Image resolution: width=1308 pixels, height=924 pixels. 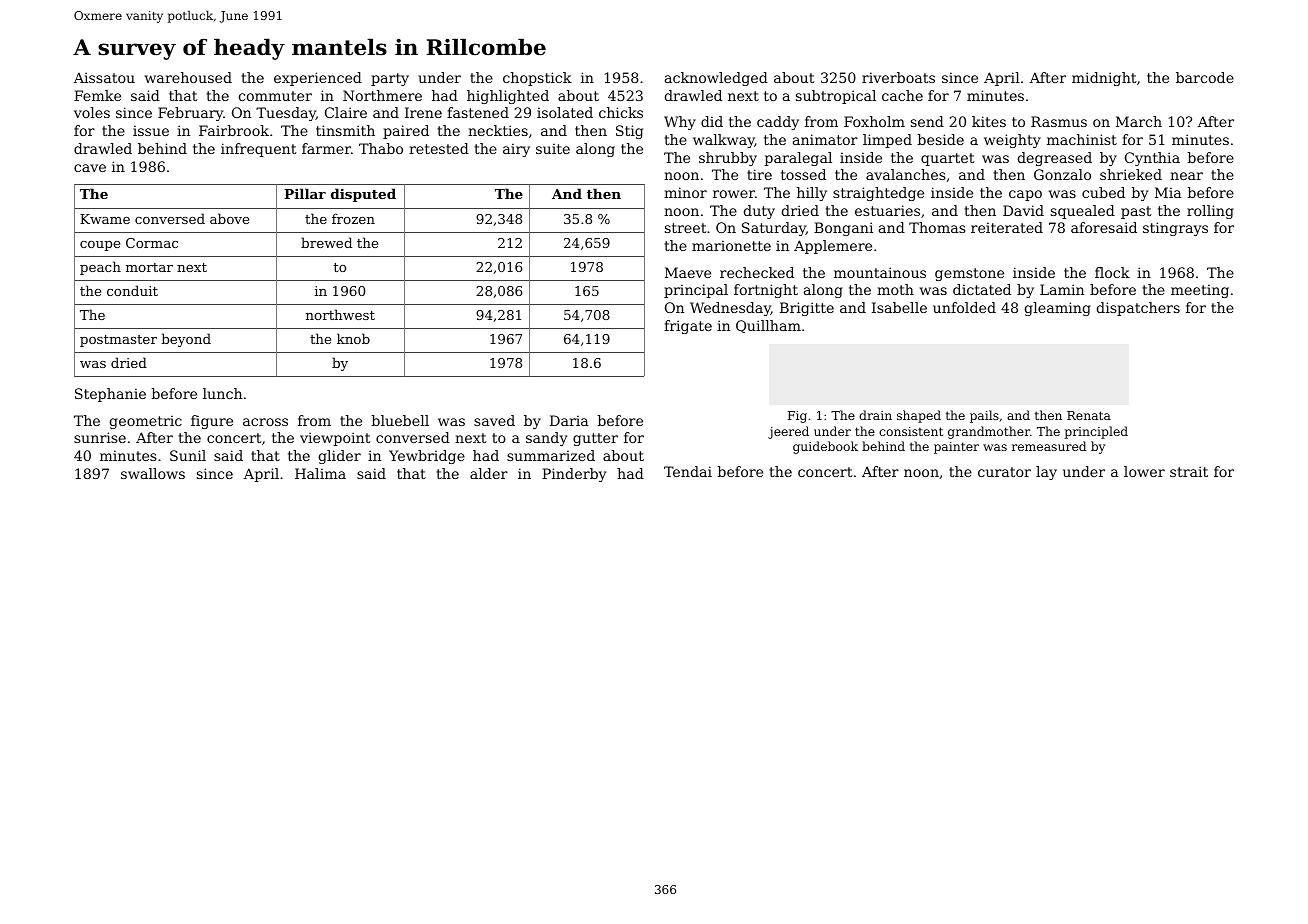 I want to click on suite, so click(x=553, y=148).
